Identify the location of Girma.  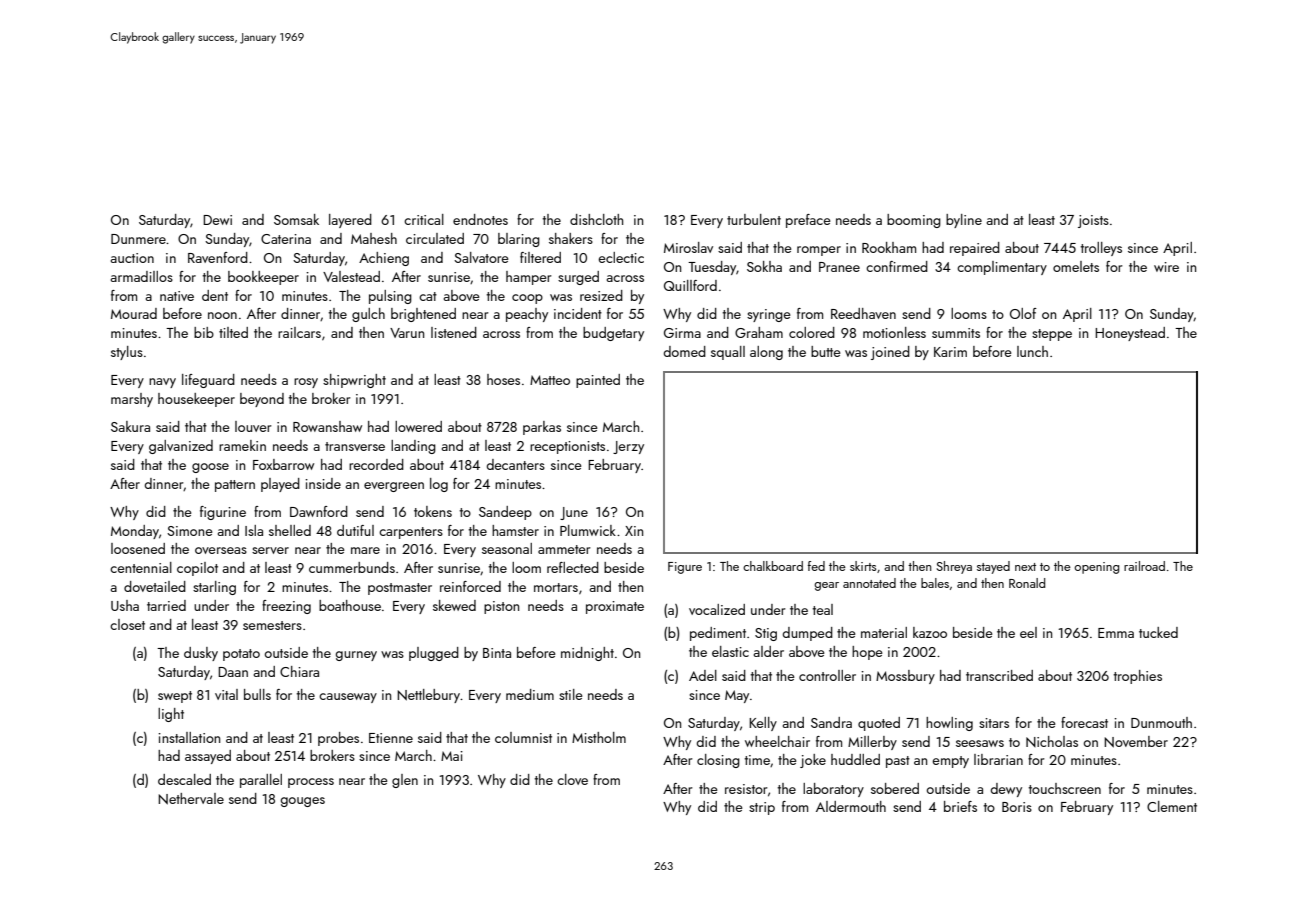
(682, 333).
